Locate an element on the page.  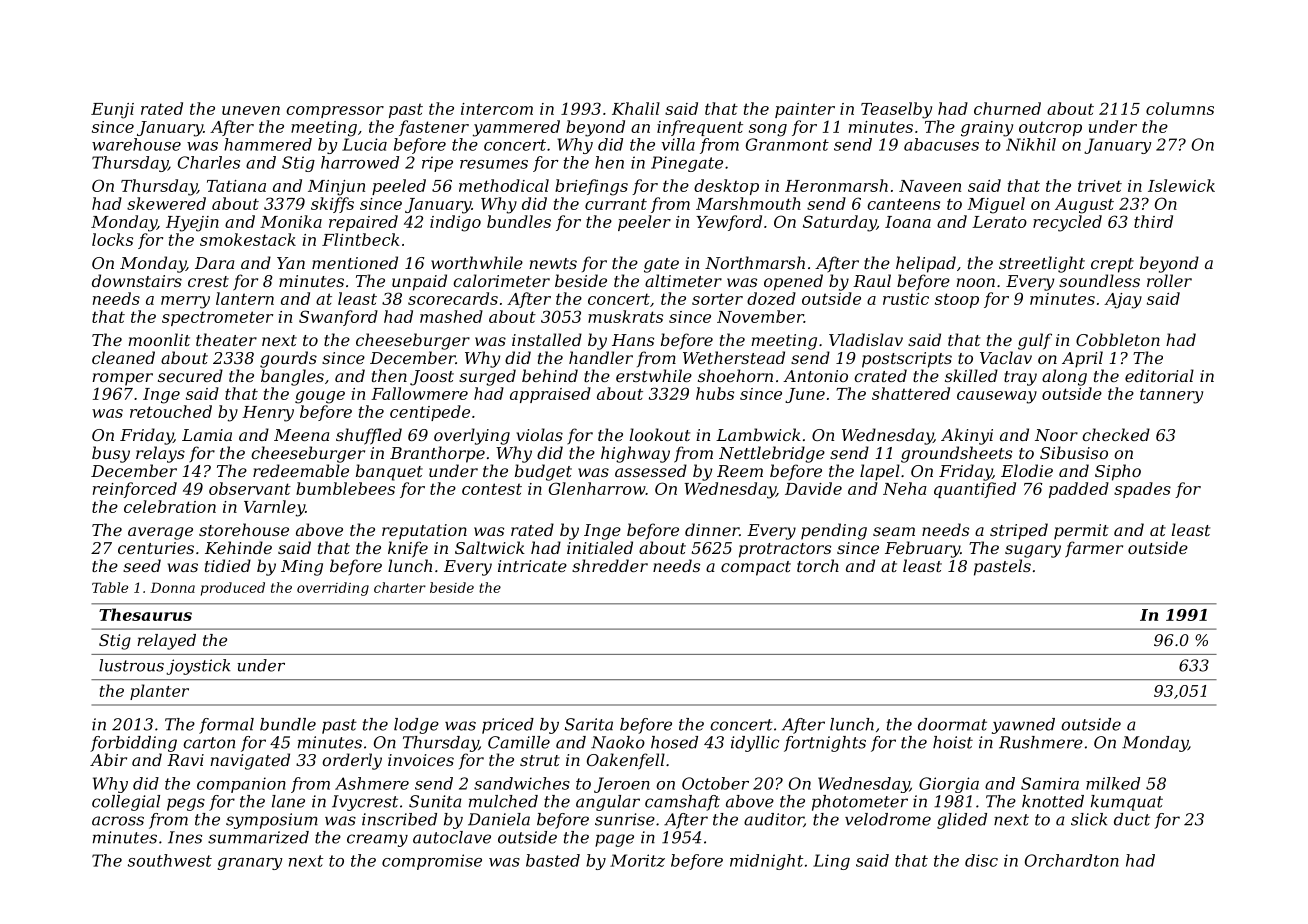
Khalil is located at coordinates (636, 108).
